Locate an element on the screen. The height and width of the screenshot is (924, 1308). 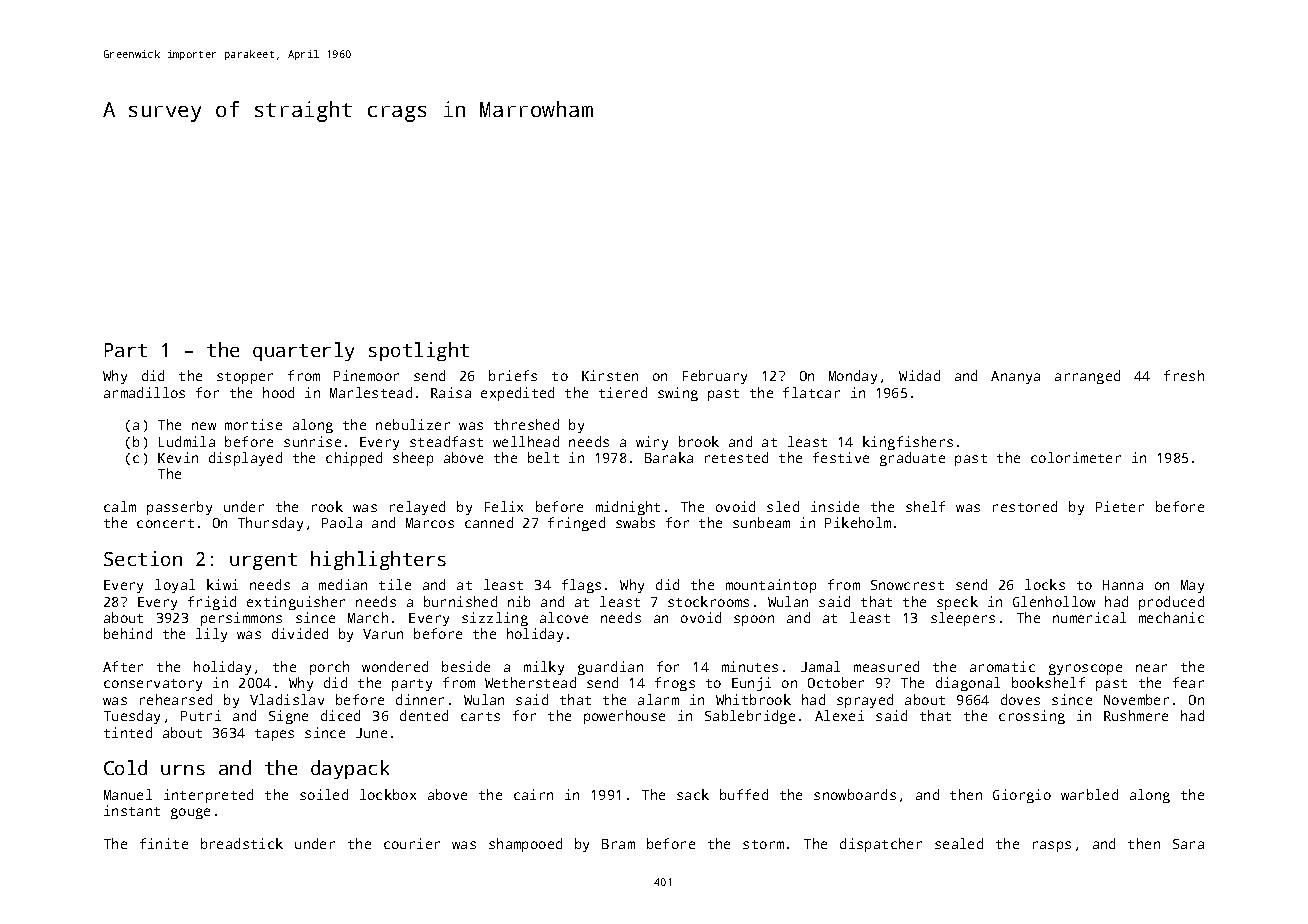
briefs is located at coordinates (513, 375).
